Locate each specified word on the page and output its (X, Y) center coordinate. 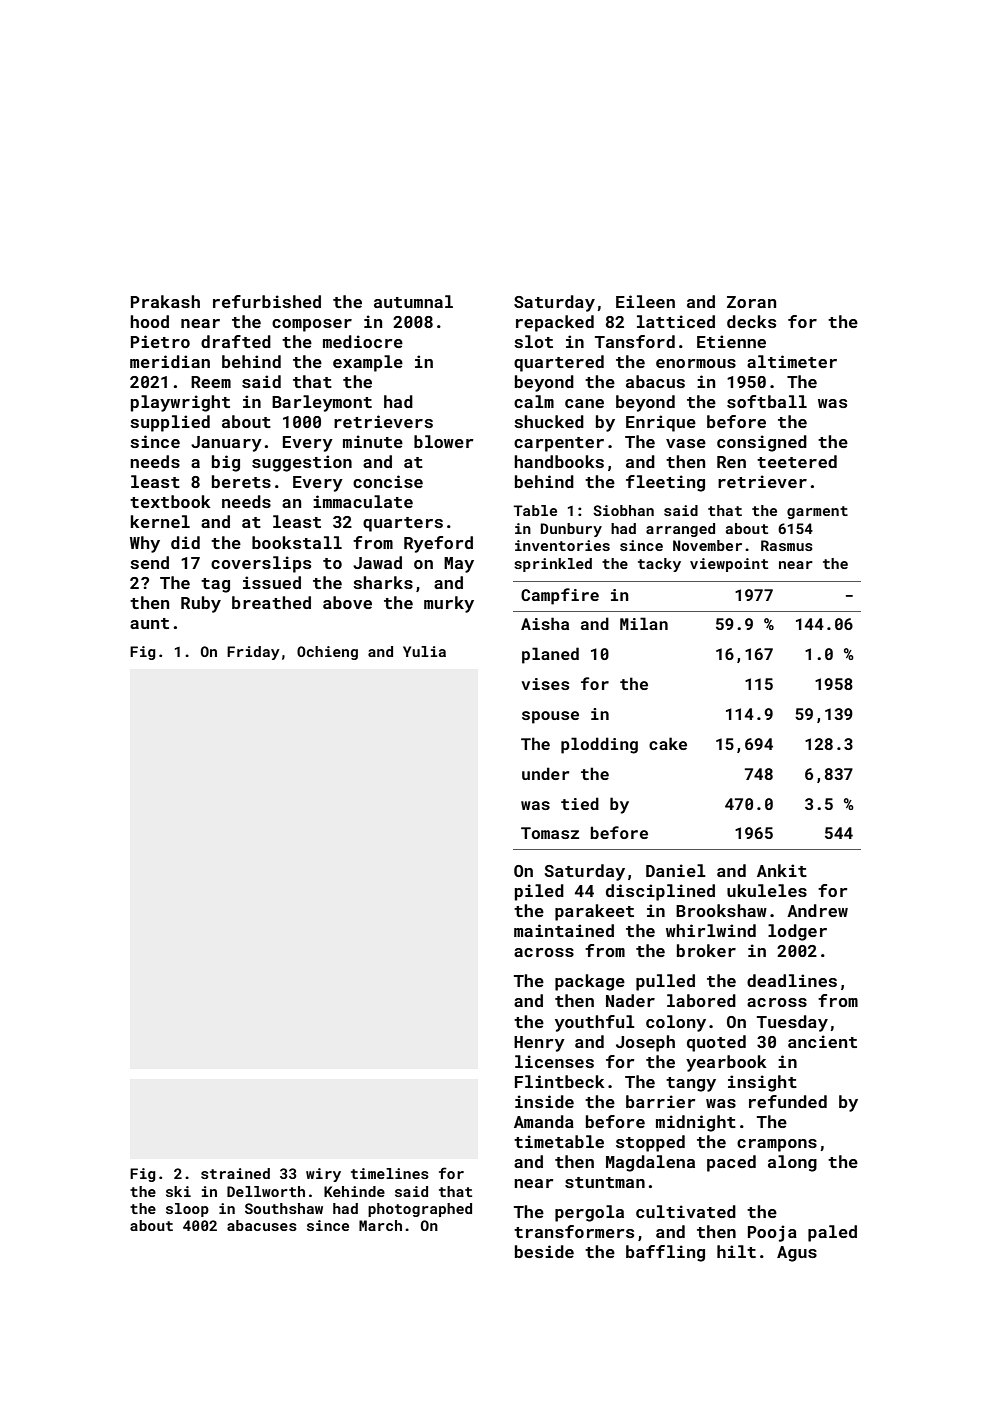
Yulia (424, 651)
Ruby (201, 604)
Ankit (782, 870)
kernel (160, 521)
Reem (211, 382)
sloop (187, 1210)
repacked (555, 323)
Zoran (751, 302)
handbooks (559, 461)
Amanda (544, 1121)
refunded (788, 1101)
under (545, 773)
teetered (797, 461)
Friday (253, 653)
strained (235, 1173)
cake (668, 743)
